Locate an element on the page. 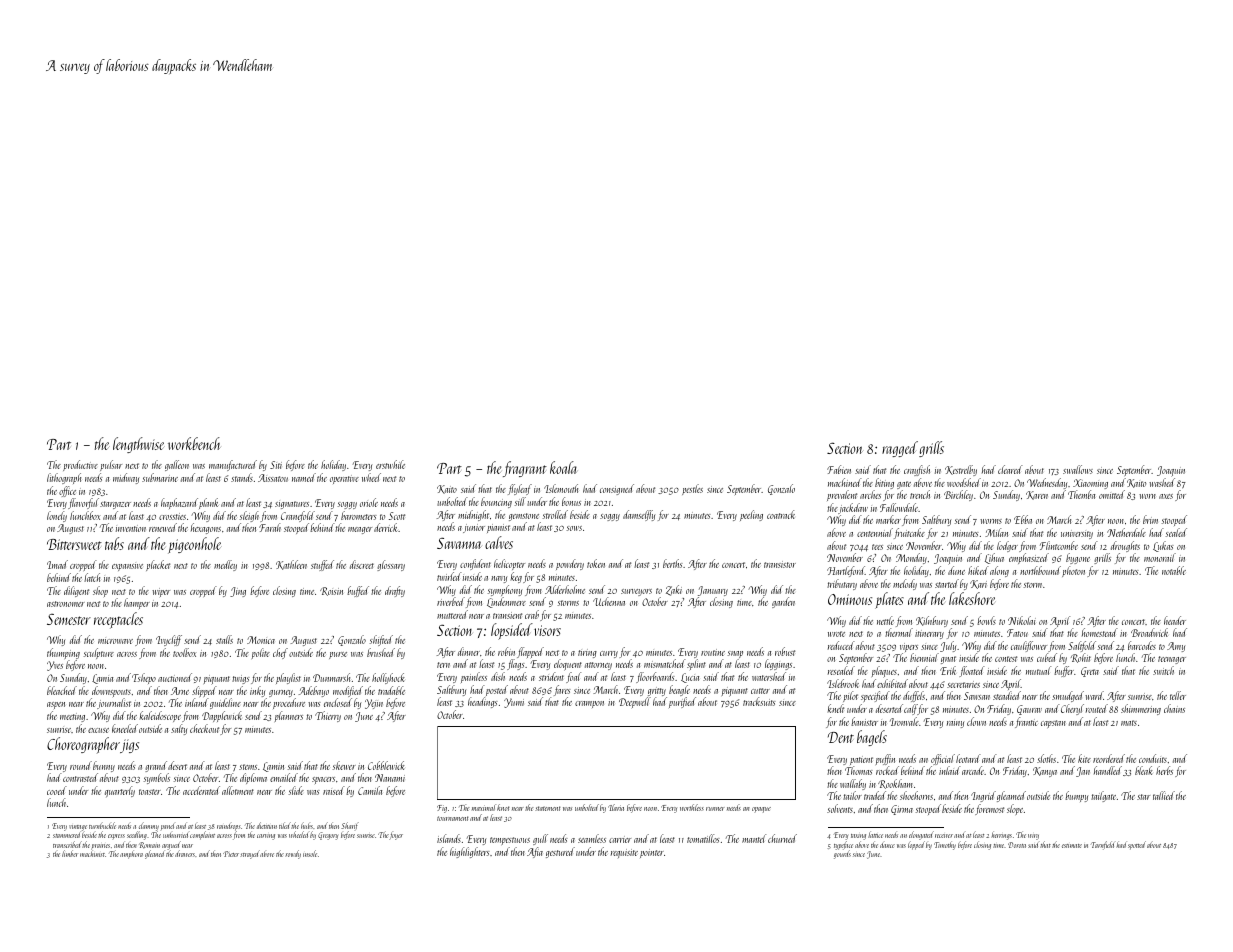 This page has width=1233, height=952. ragged is located at coordinates (900, 449).
